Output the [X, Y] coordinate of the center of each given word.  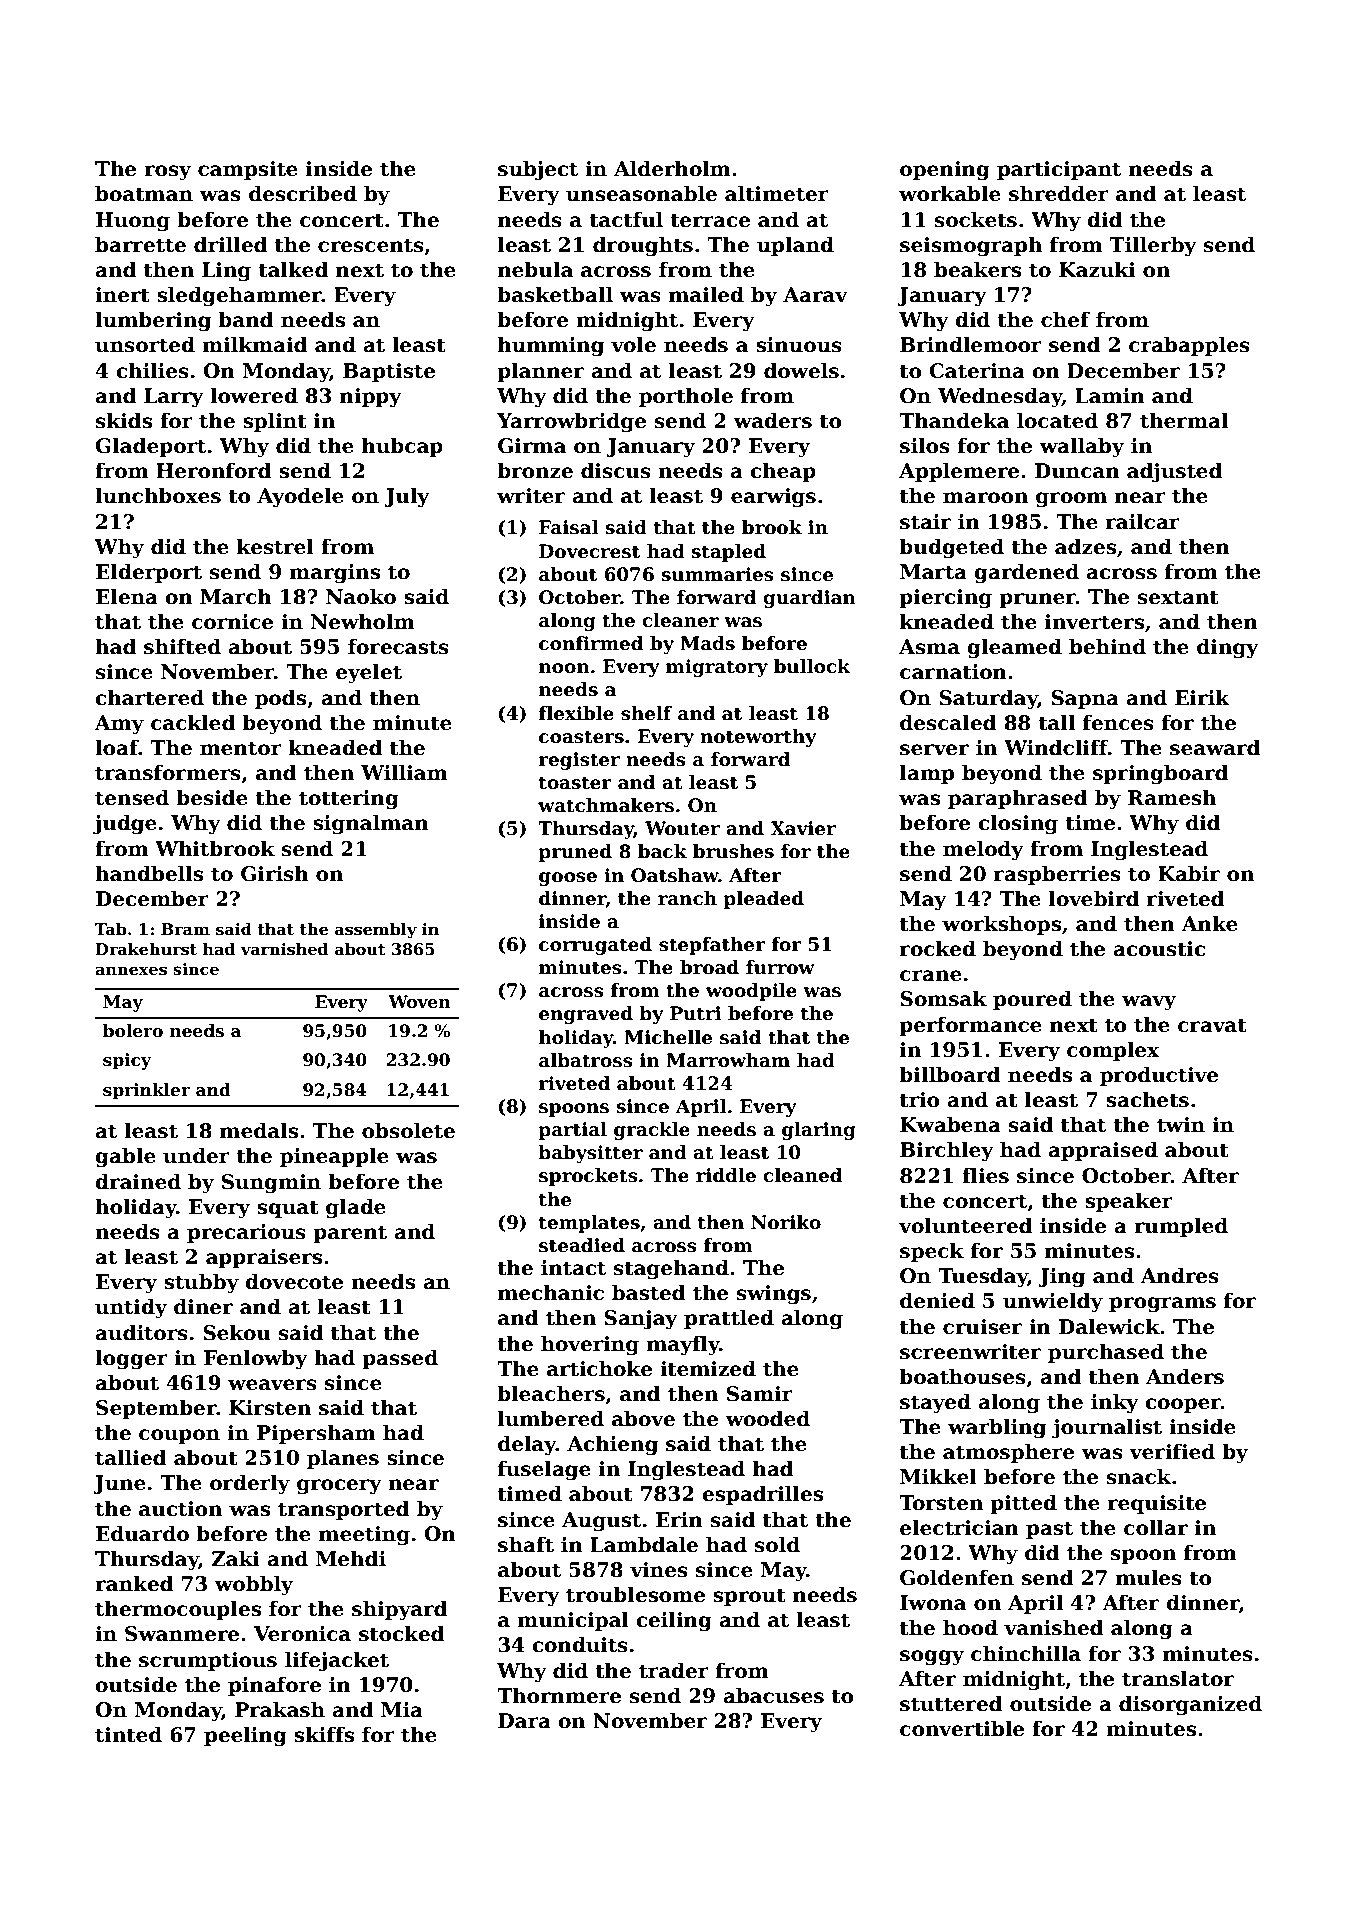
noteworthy [758, 738]
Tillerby [1153, 246]
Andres [1180, 1275]
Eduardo [142, 1533]
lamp [927, 774]
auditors [142, 1332]
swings [774, 1295]
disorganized [1190, 1705]
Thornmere [559, 1695]
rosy [167, 173]
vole [633, 344]
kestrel [275, 546]
